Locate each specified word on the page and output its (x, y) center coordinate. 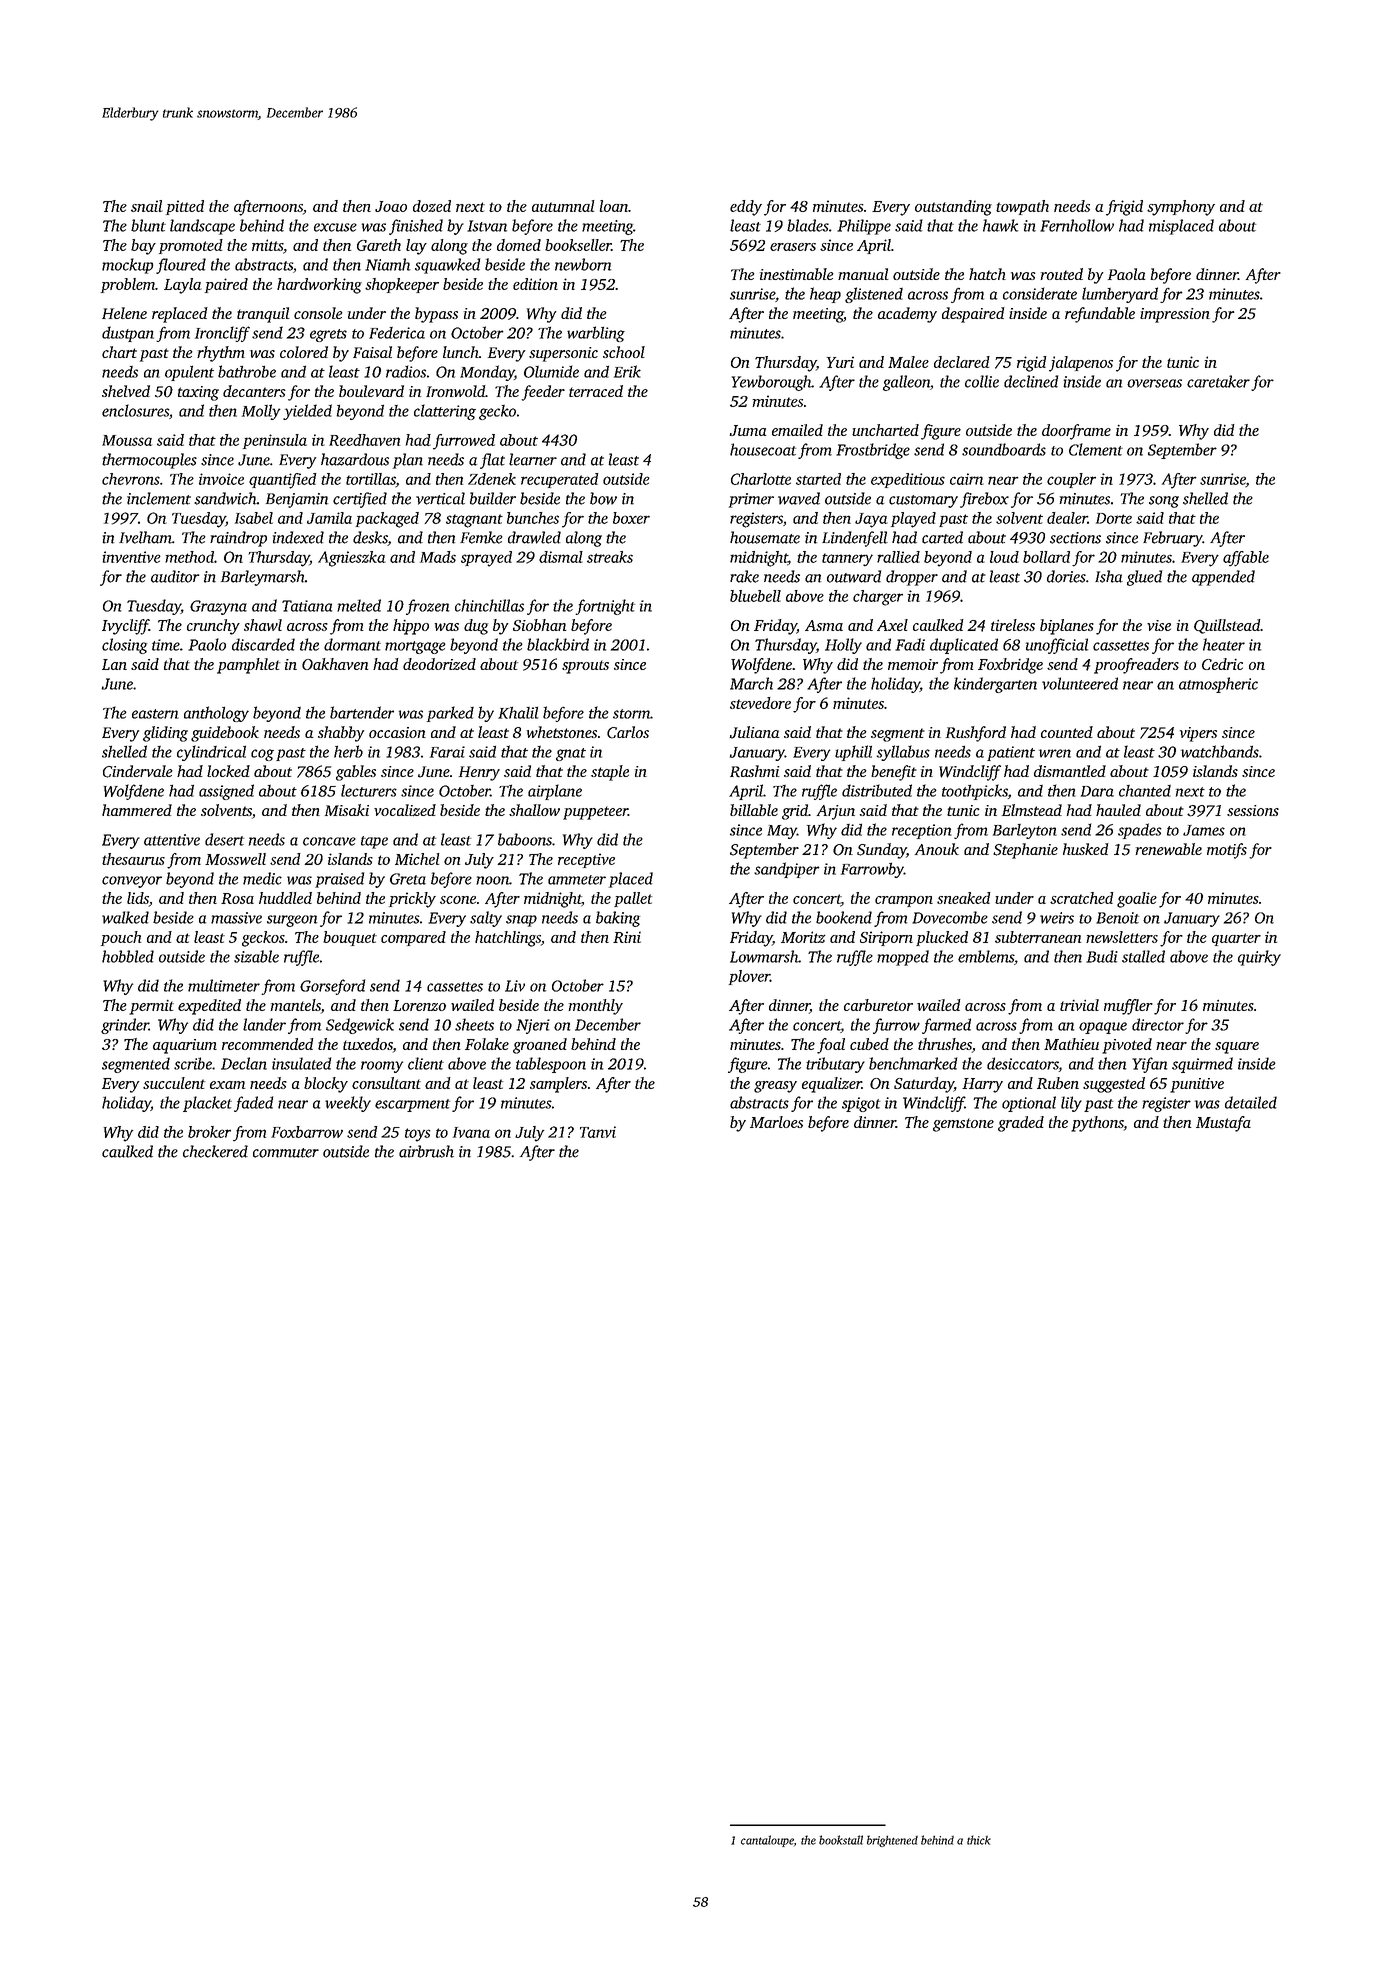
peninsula (275, 441)
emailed (797, 430)
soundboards (1004, 449)
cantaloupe (767, 1841)
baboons (525, 839)
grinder (125, 1026)
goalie (1137, 900)
